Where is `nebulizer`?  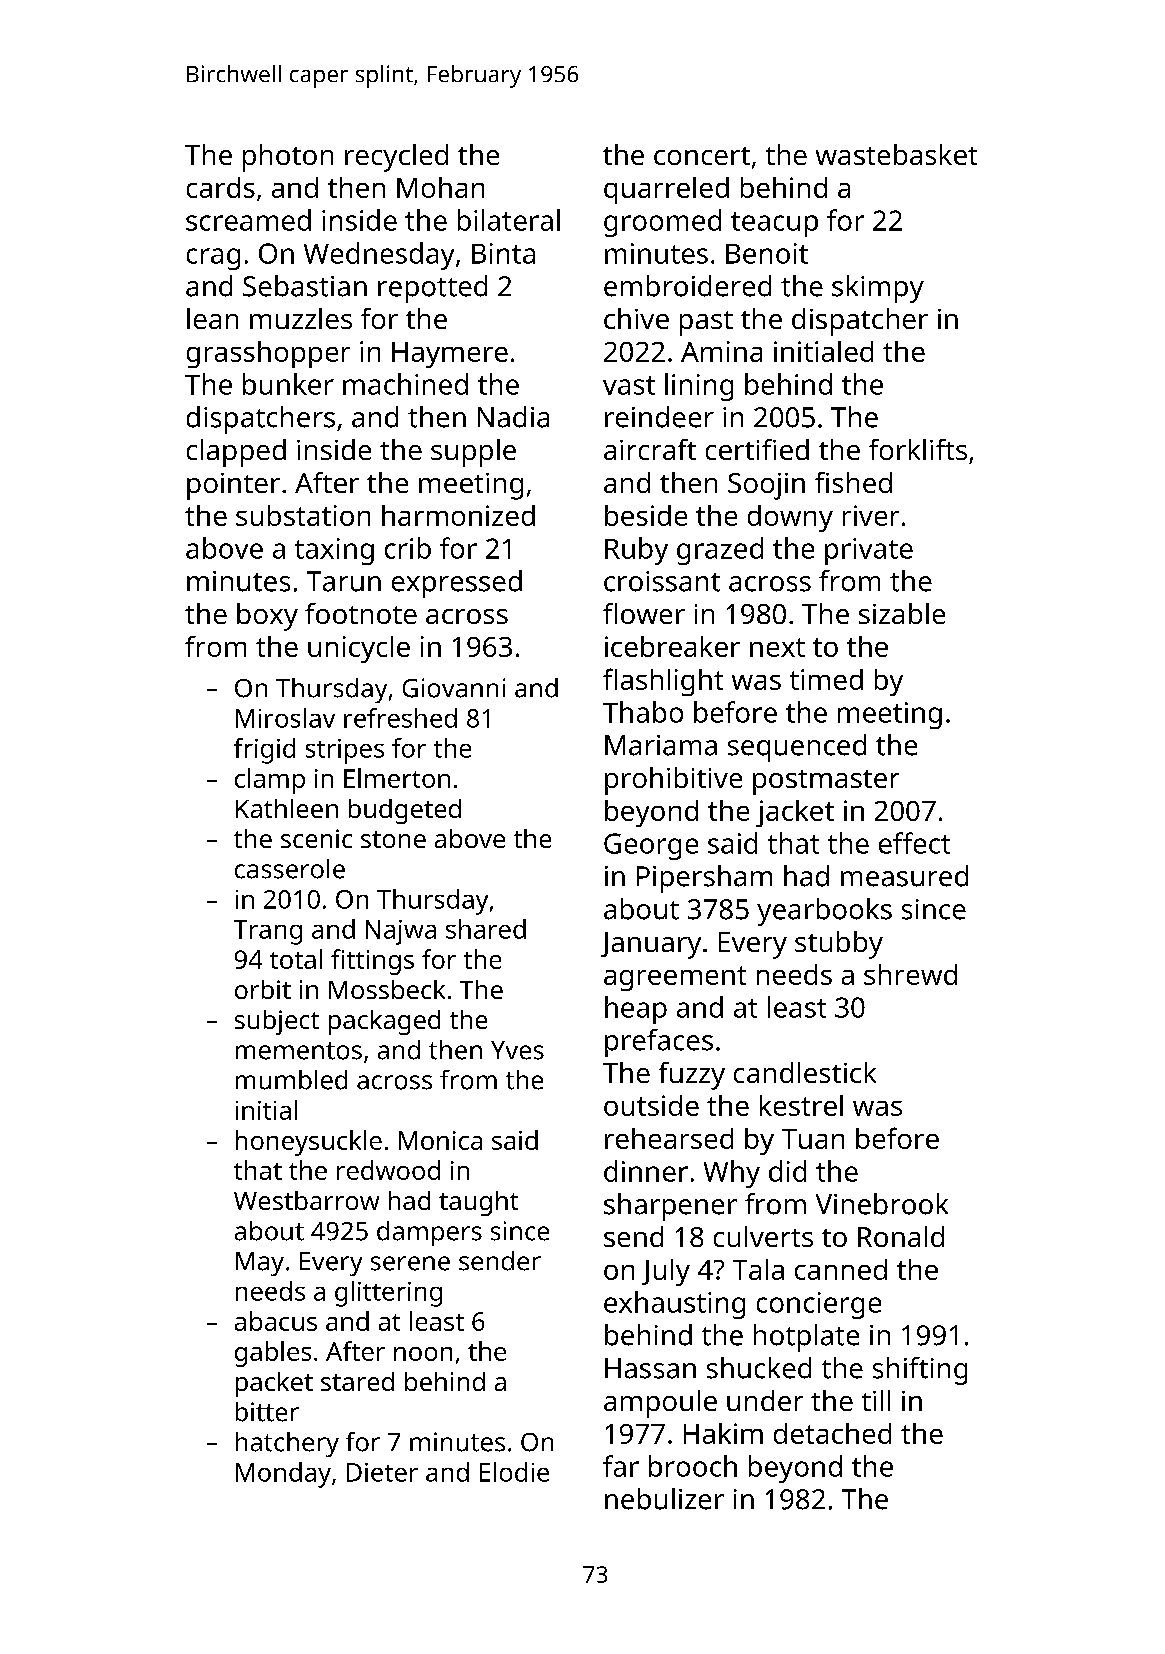 nebulizer is located at coordinates (664, 1499).
